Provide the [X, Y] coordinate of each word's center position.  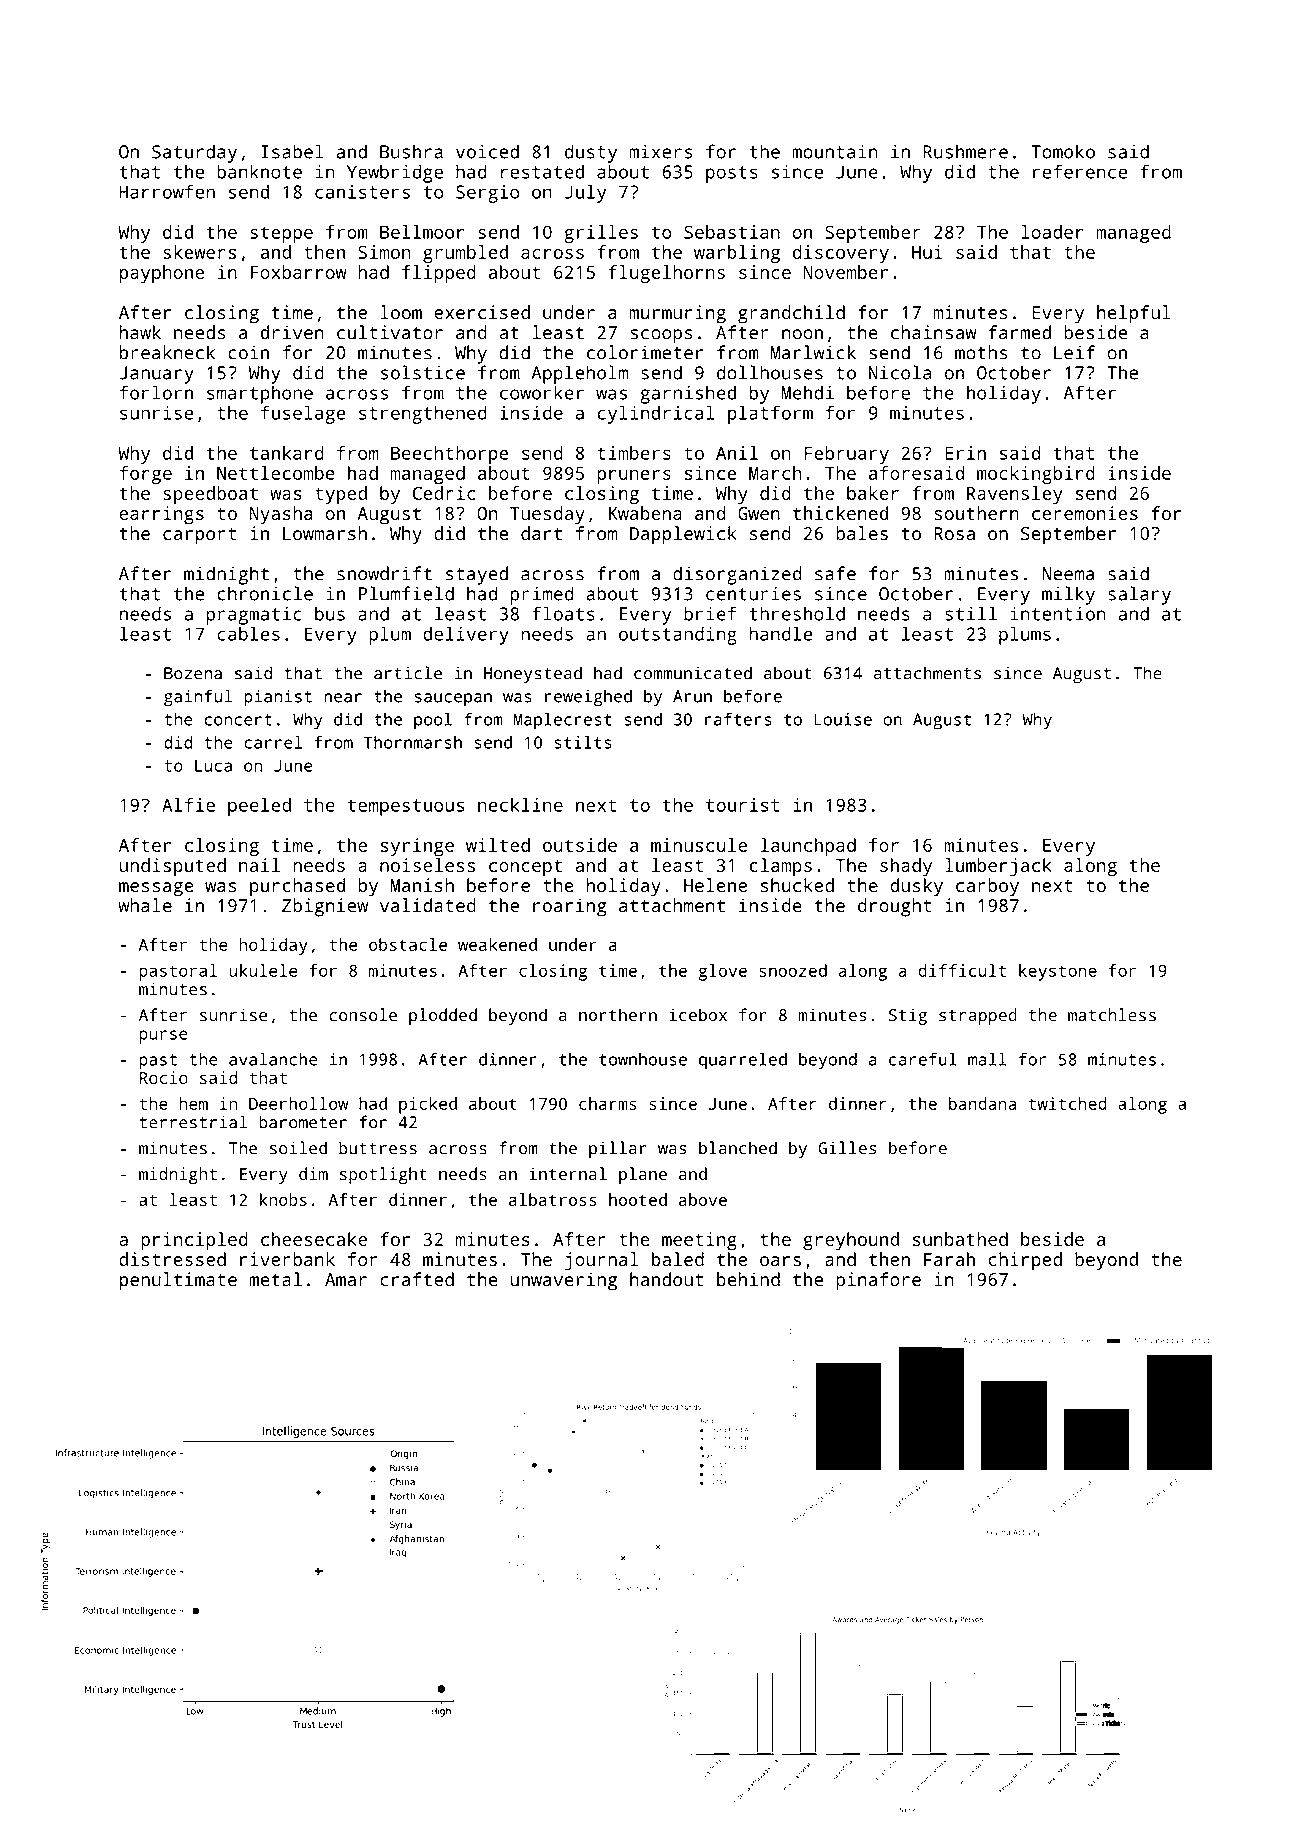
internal [568, 1173]
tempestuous [406, 807]
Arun [692, 696]
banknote [259, 171]
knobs [283, 1199]
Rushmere [965, 151]
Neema [1068, 574]
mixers [660, 151]
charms [608, 1103]
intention [1058, 613]
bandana [982, 1103]
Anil [737, 453]
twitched [1068, 1103]
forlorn [156, 392]
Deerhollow [298, 1103]
